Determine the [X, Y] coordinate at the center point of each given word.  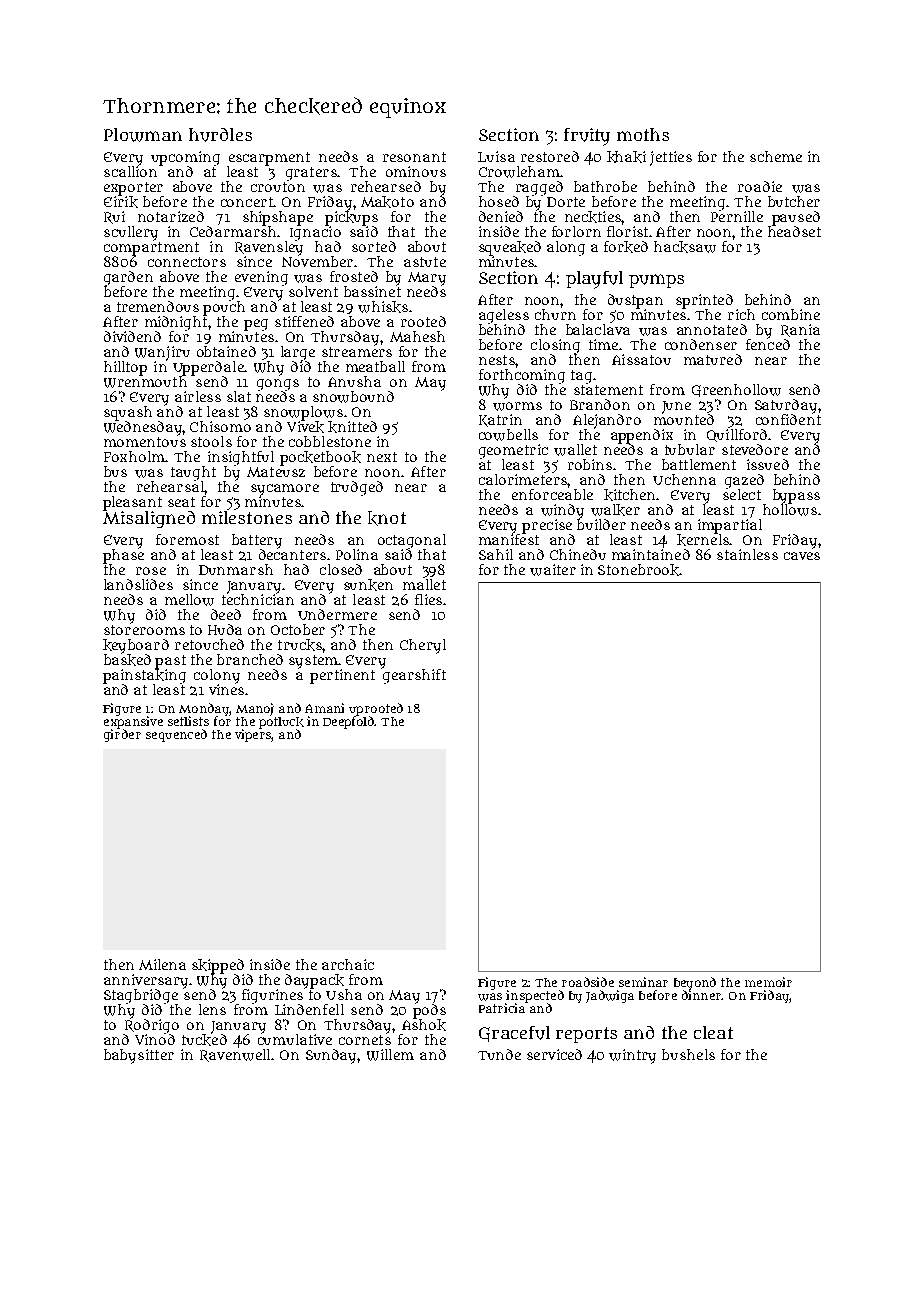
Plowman [143, 135]
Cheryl [423, 646]
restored [550, 156]
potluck [281, 723]
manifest [509, 539]
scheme [776, 156]
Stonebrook [639, 570]
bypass [796, 496]
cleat [713, 1032]
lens [212, 1009]
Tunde [499, 1054]
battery [257, 541]
